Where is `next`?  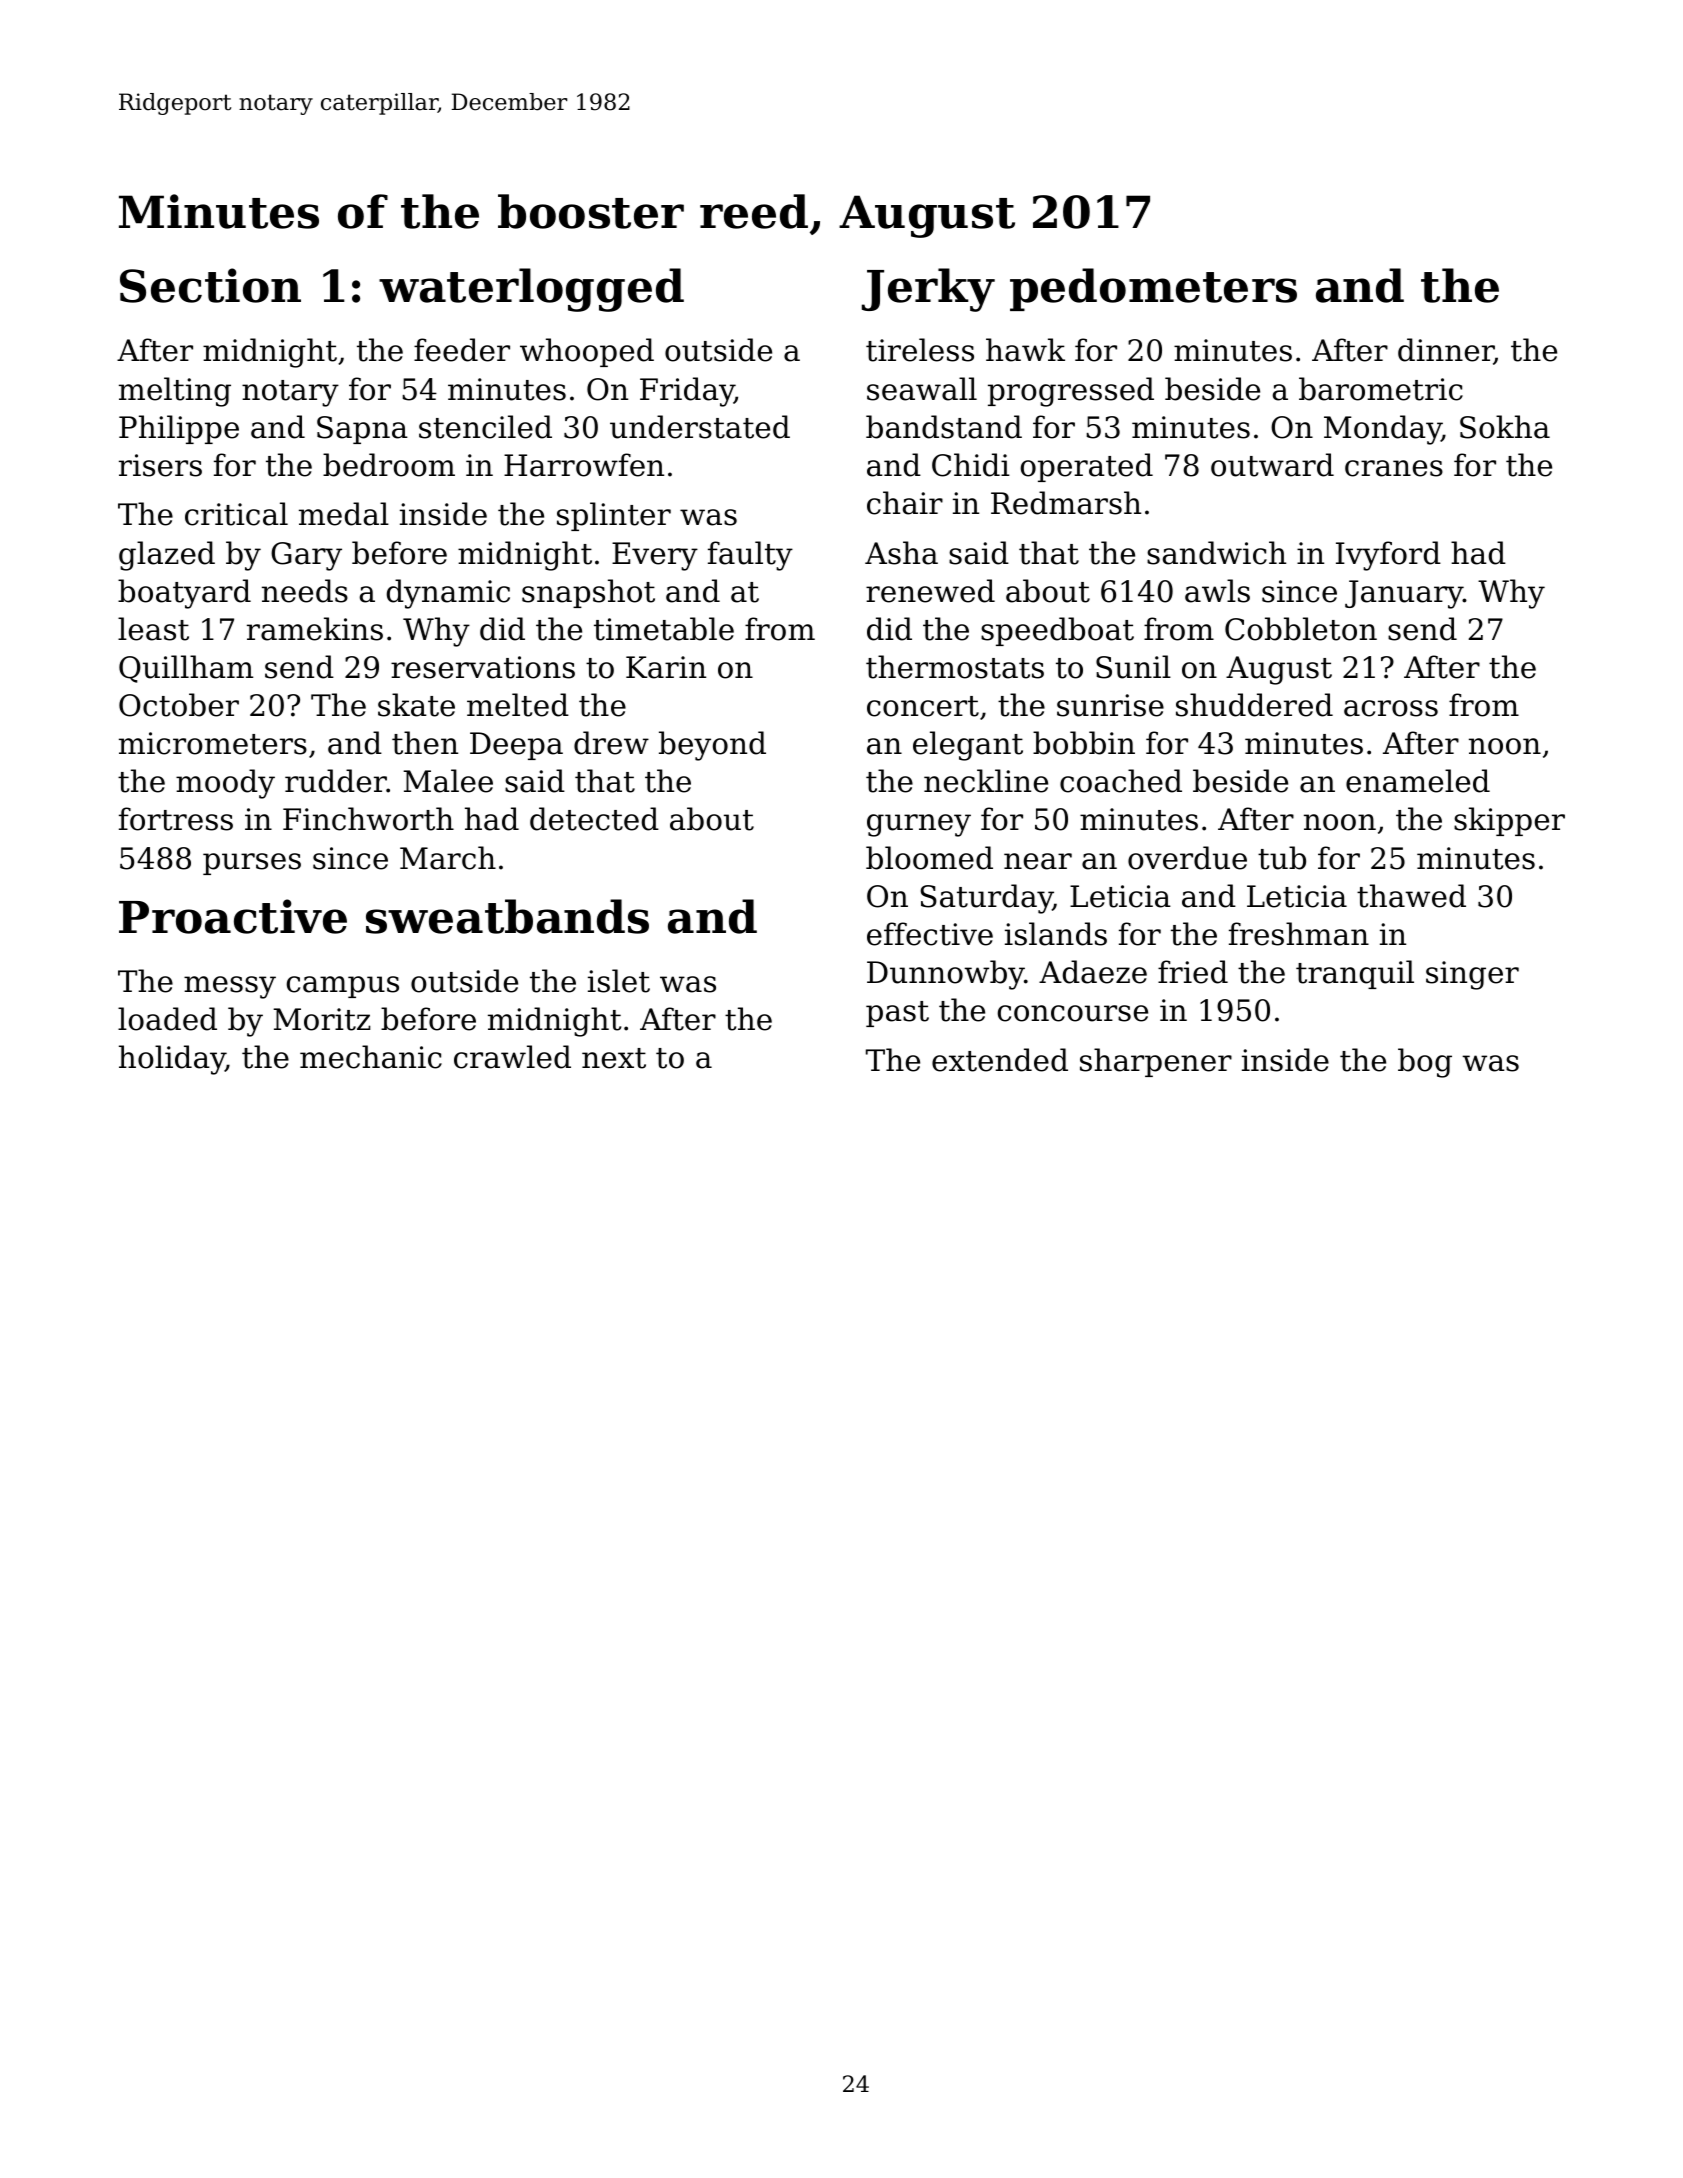
next is located at coordinates (614, 1058).
